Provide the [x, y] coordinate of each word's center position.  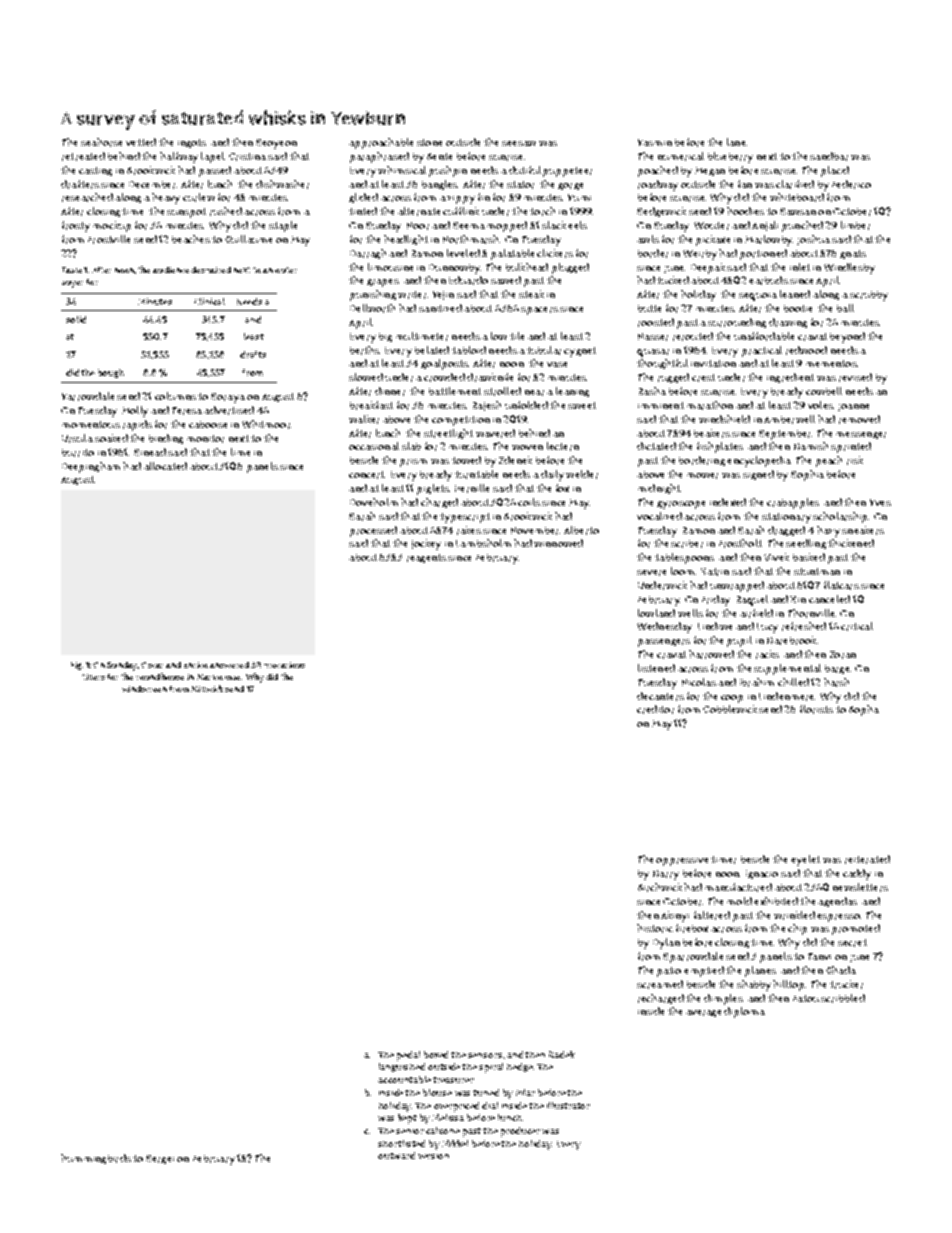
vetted [141, 142]
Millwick [207, 688]
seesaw [519, 143]
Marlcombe [218, 677]
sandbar [829, 156]
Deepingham [91, 467]
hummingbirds [96, 1159]
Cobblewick [730, 709]
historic [655, 928]
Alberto [581, 530]
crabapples [793, 503]
